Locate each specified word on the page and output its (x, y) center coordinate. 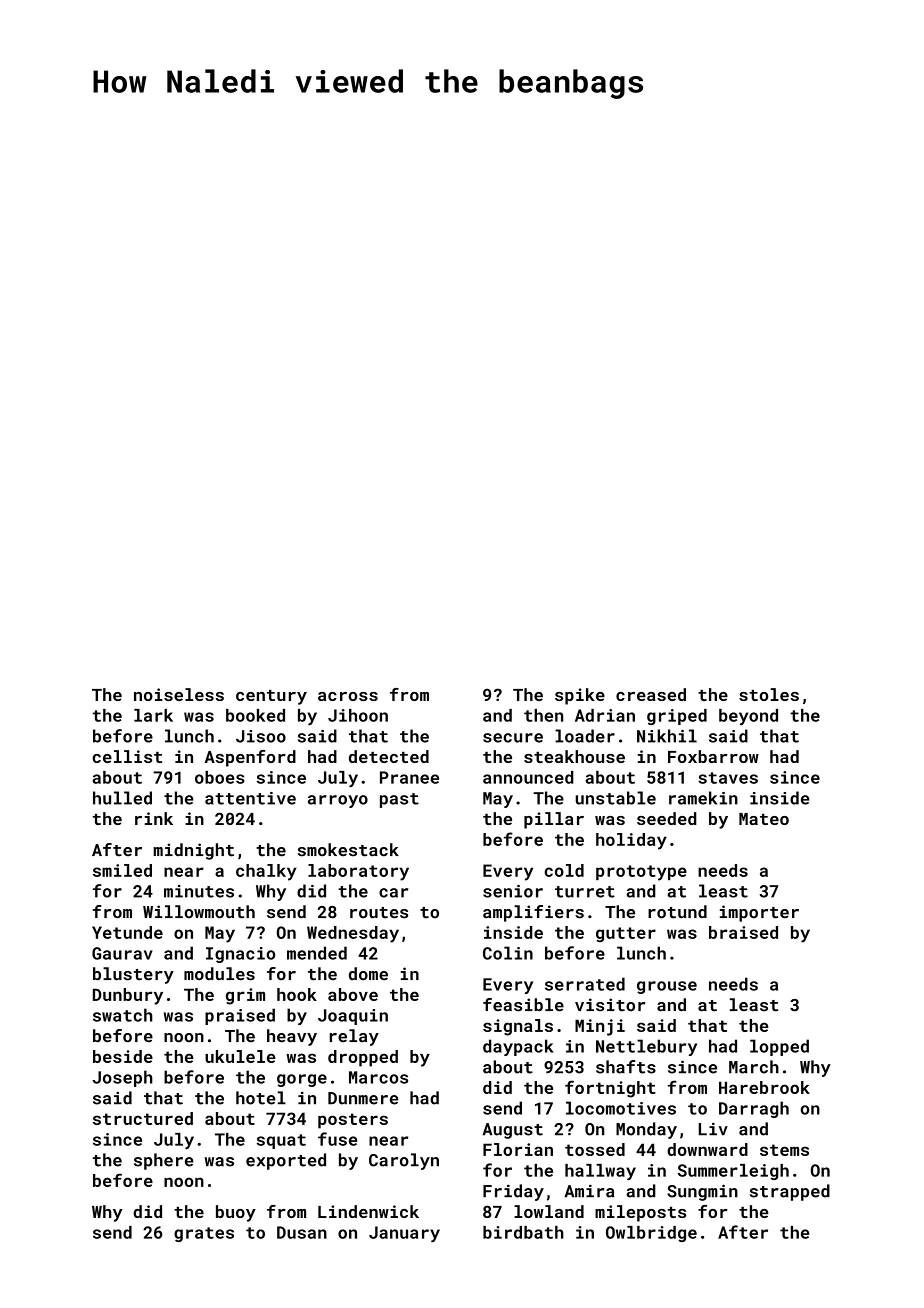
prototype (641, 873)
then (543, 715)
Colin (508, 953)
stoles (769, 694)
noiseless (179, 694)
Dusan (302, 1232)
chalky (266, 872)
